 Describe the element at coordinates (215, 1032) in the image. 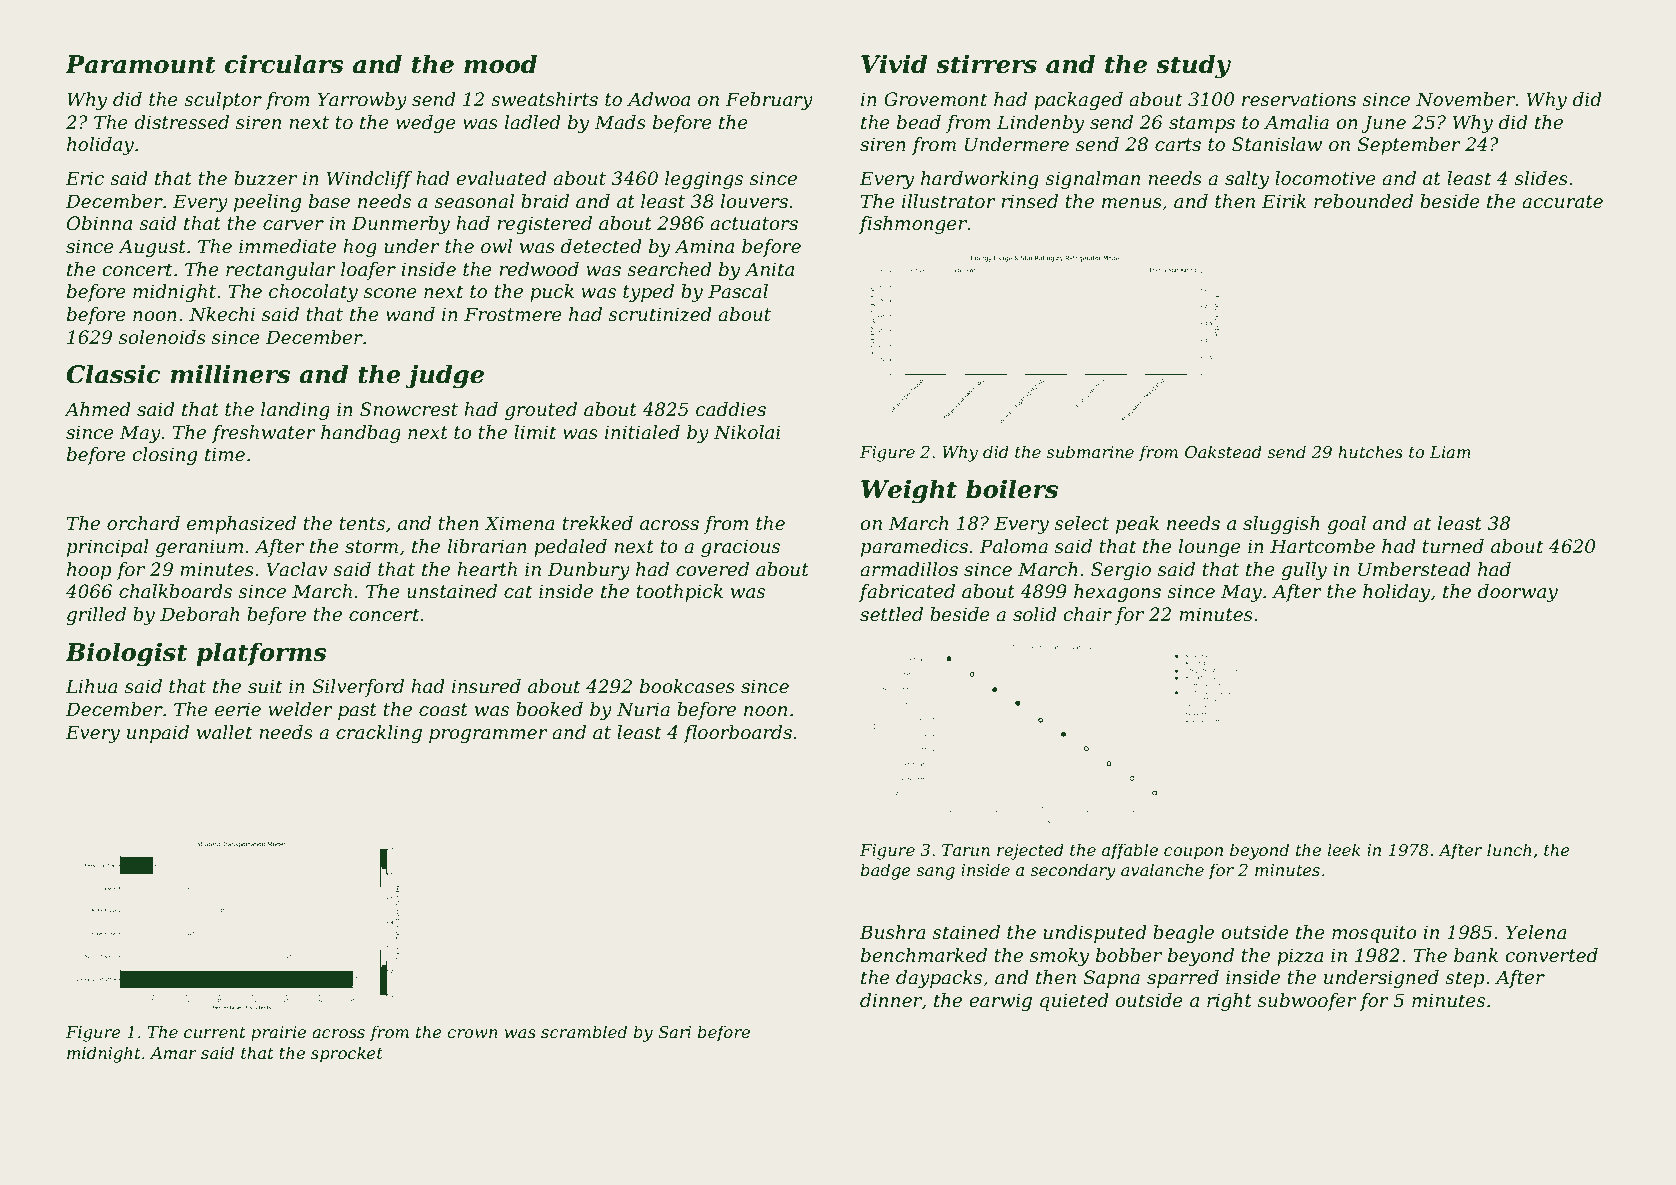

I see `current` at that location.
